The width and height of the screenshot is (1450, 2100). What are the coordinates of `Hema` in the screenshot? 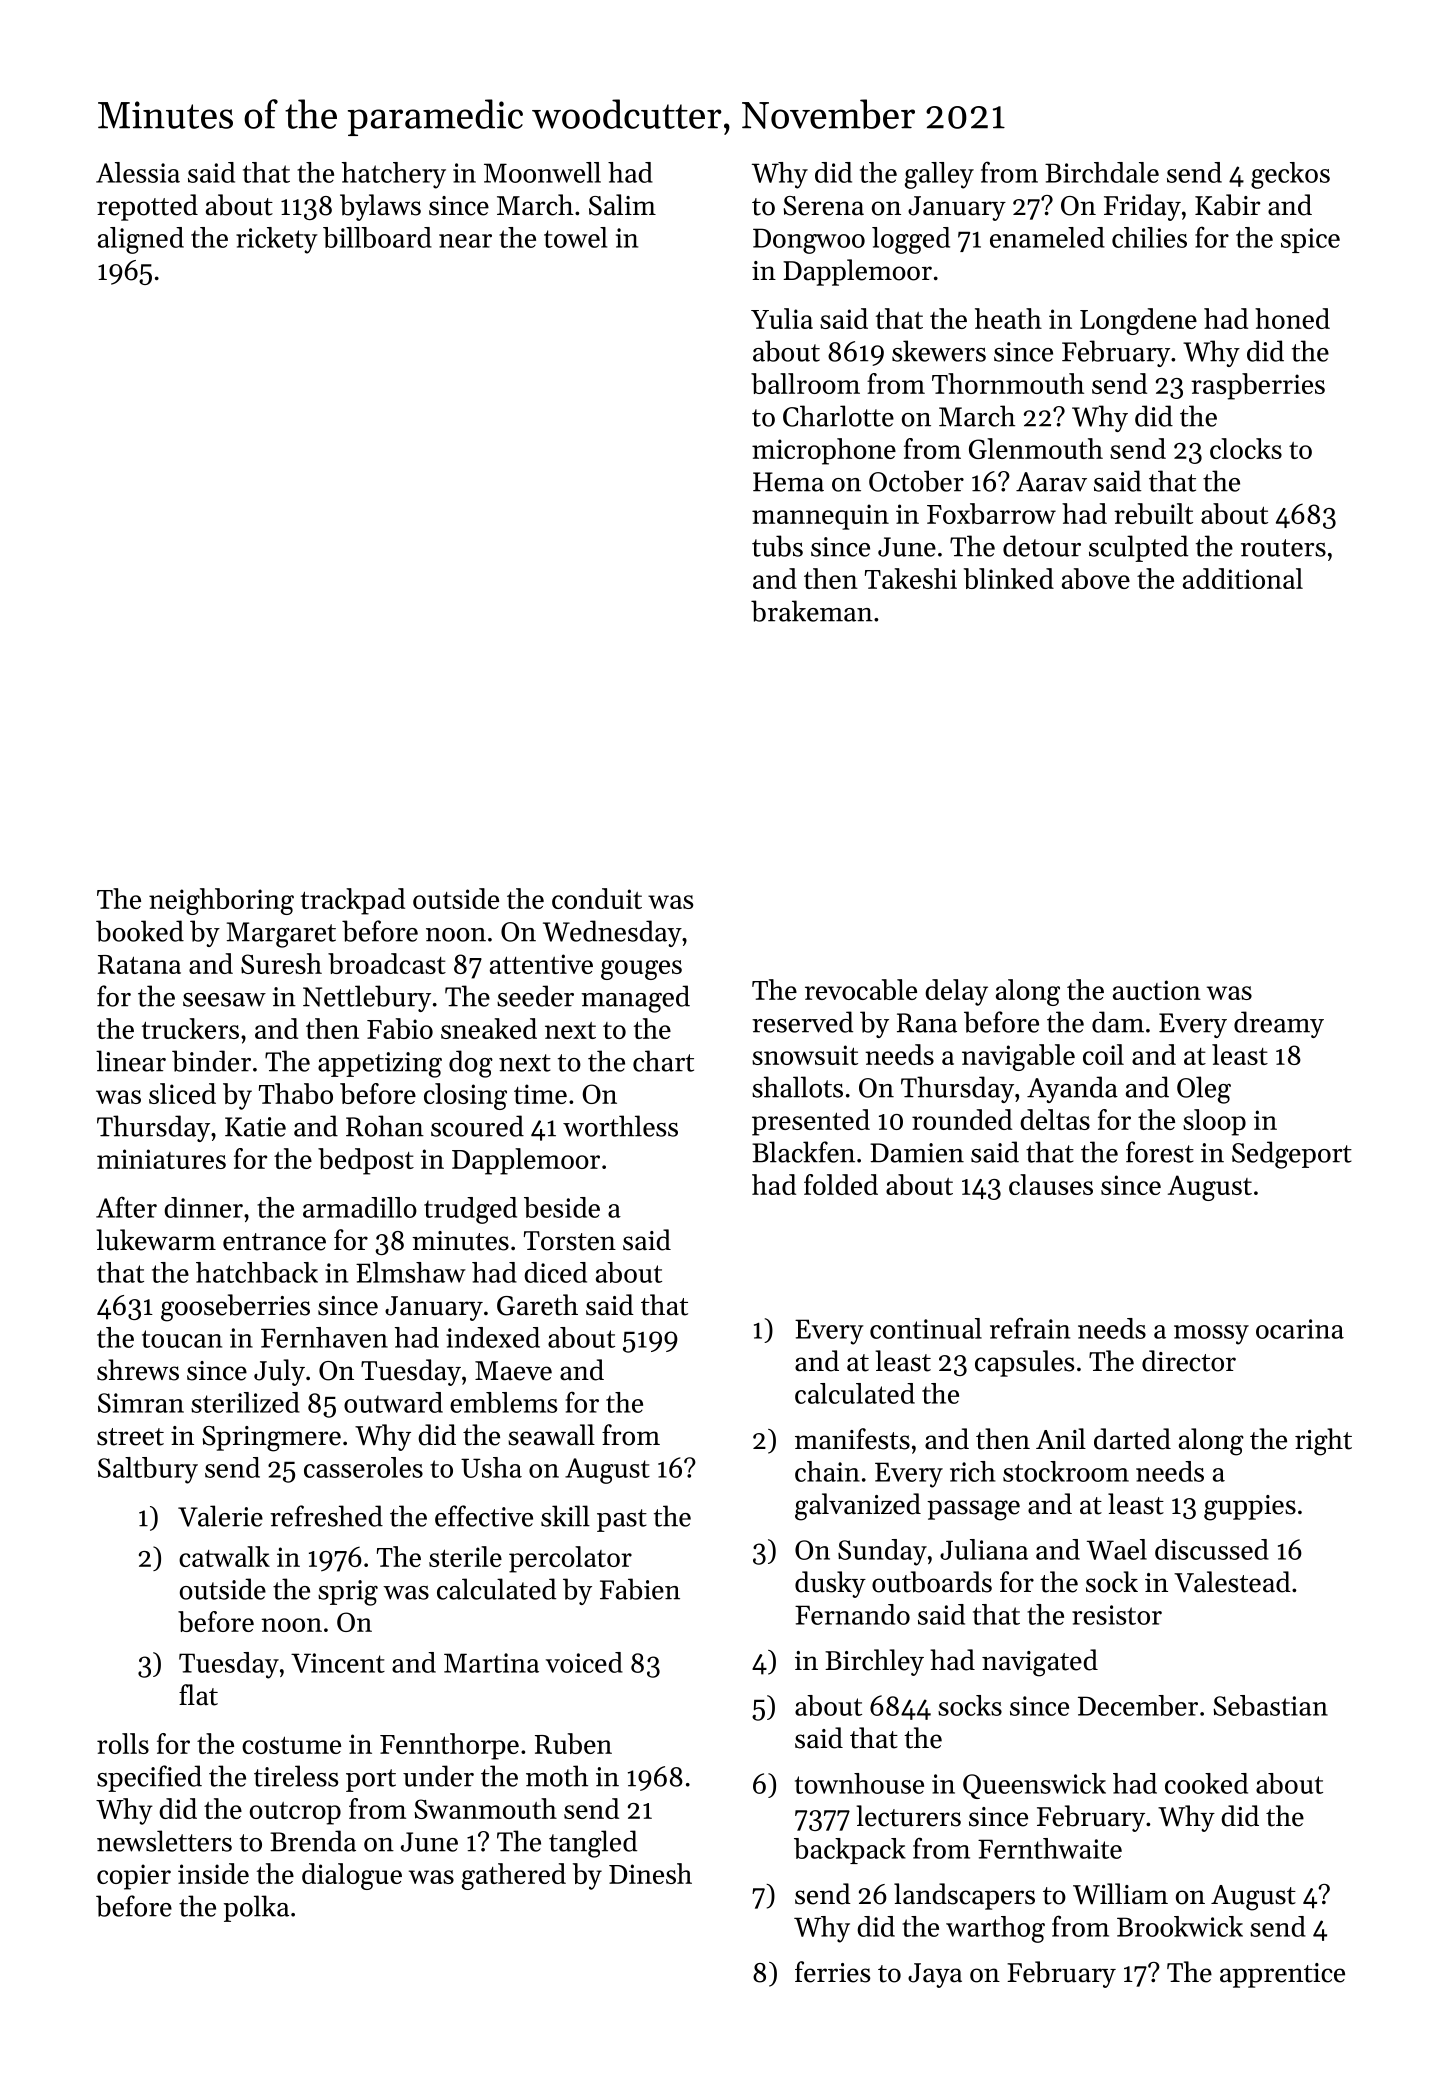 It's located at (788, 482).
